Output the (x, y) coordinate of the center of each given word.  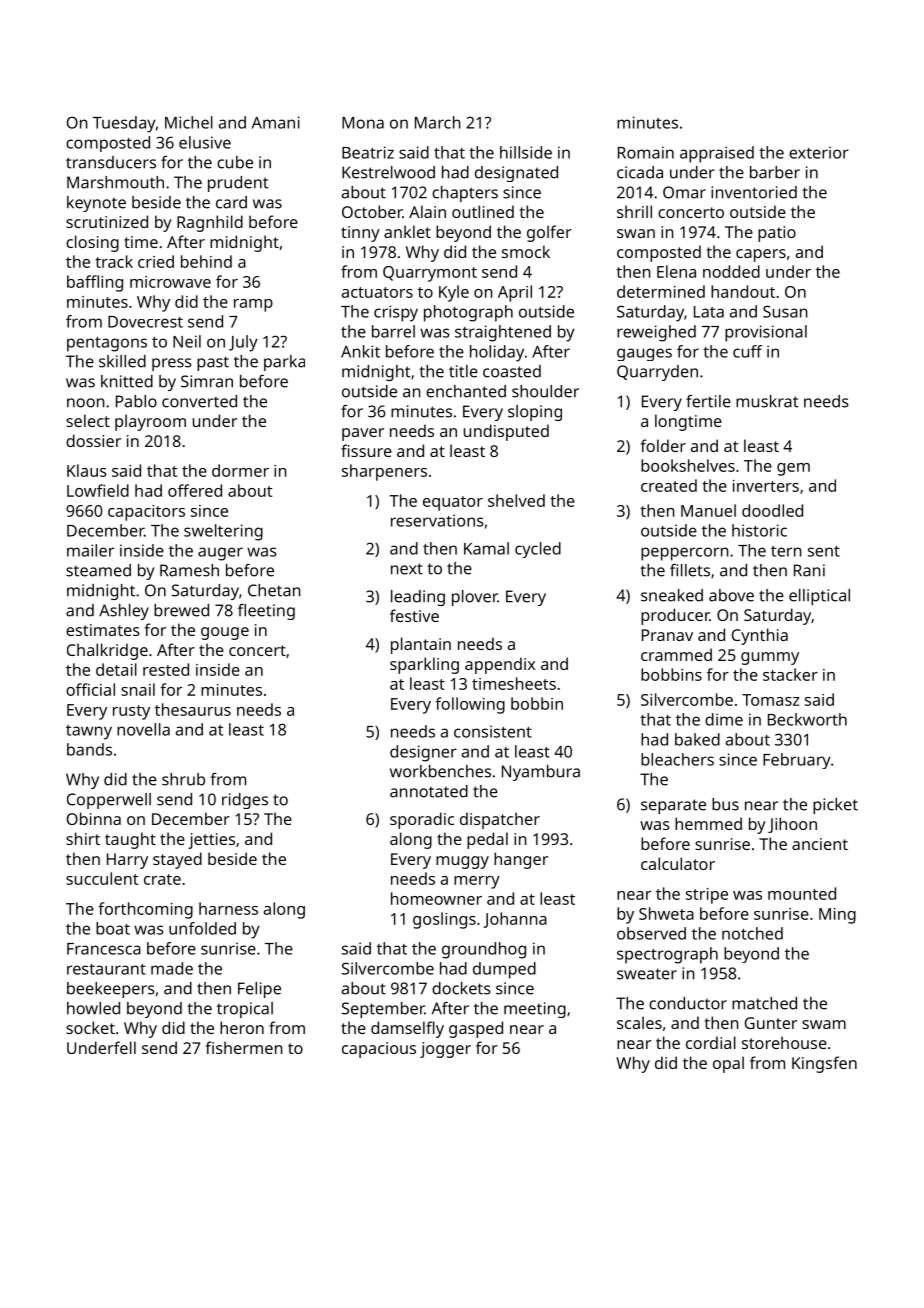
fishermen (244, 1047)
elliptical (819, 597)
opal (728, 1064)
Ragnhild (210, 223)
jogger (445, 1050)
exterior (819, 152)
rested (166, 669)
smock (526, 251)
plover (475, 598)
